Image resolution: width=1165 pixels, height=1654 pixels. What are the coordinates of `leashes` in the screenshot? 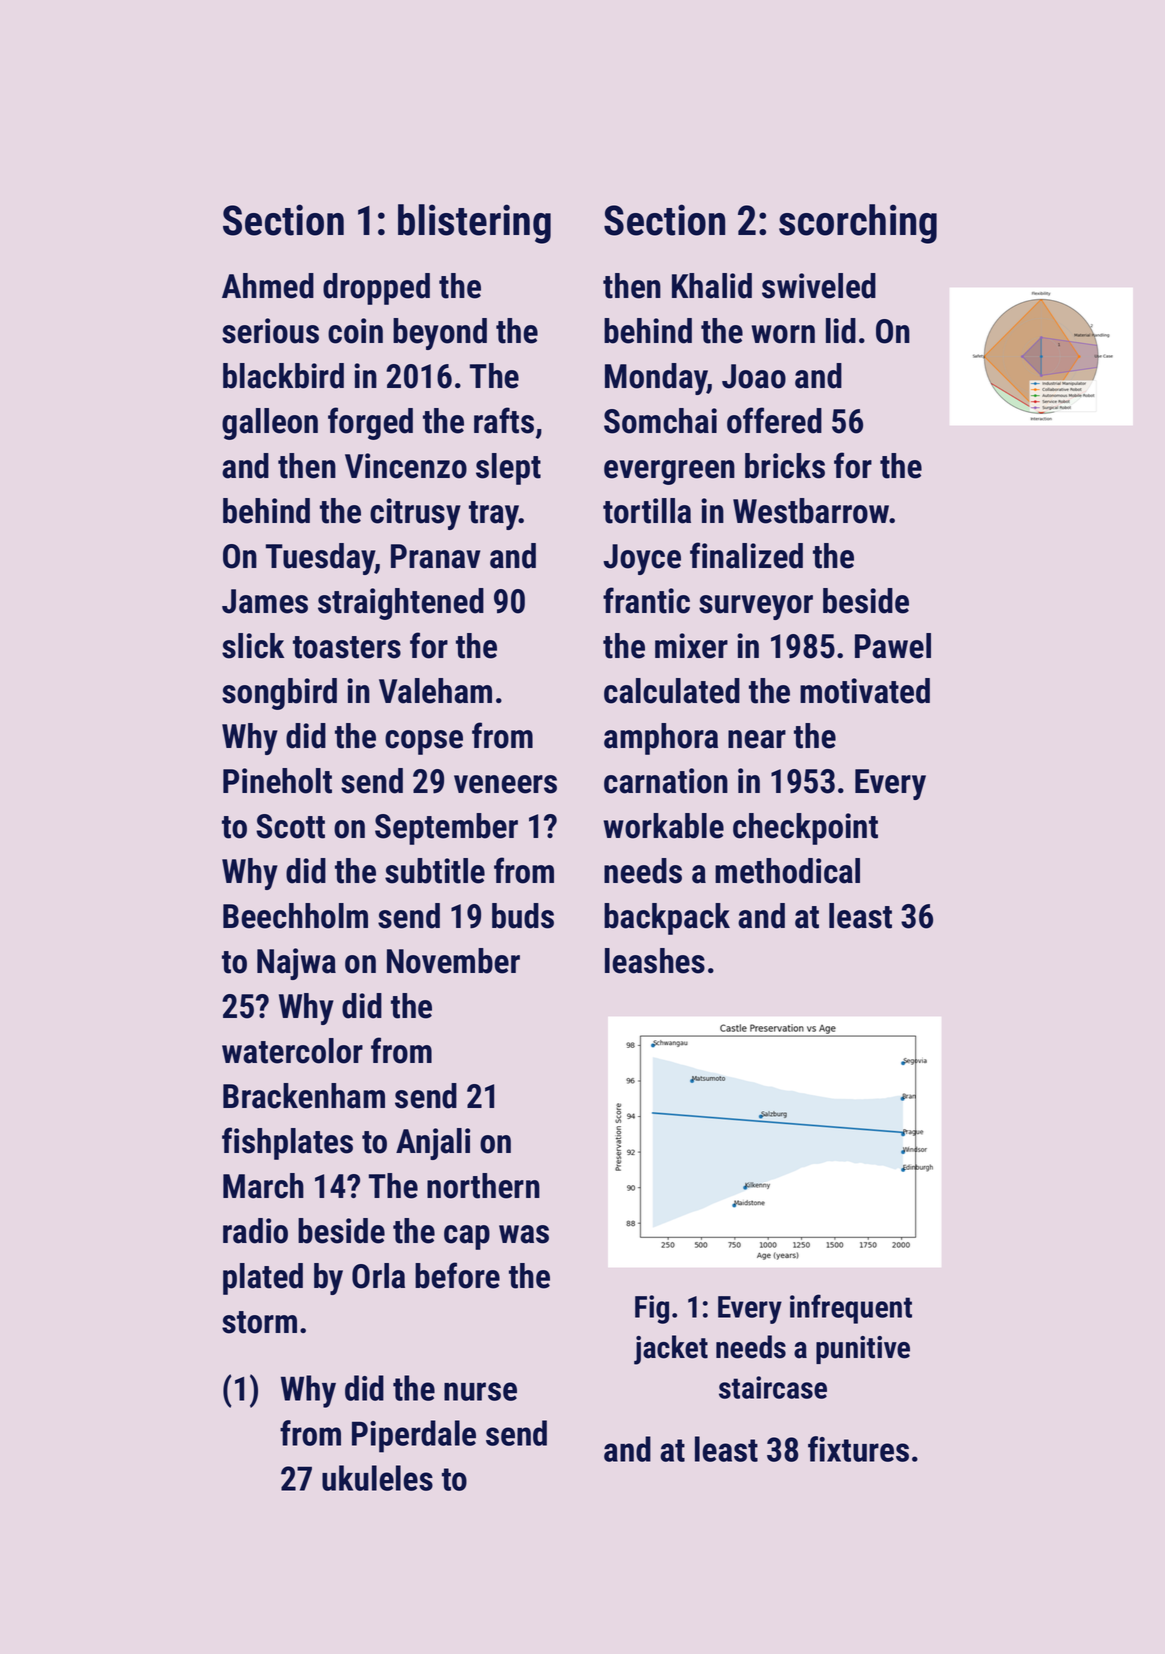 It's located at (655, 961).
